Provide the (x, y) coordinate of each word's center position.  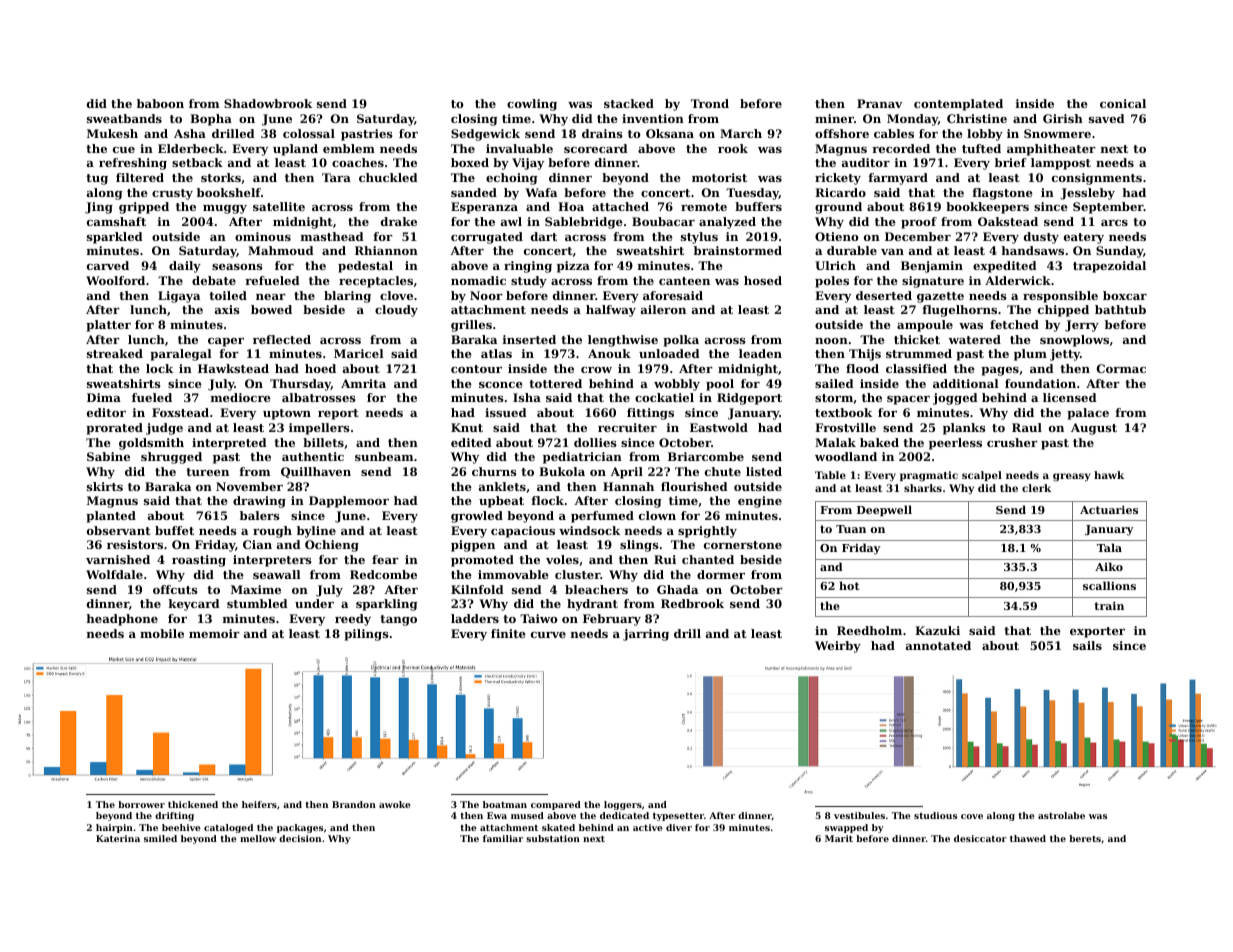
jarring (646, 635)
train (1109, 606)
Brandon (354, 804)
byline (316, 532)
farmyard (898, 179)
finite (508, 633)
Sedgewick (485, 135)
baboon (160, 103)
